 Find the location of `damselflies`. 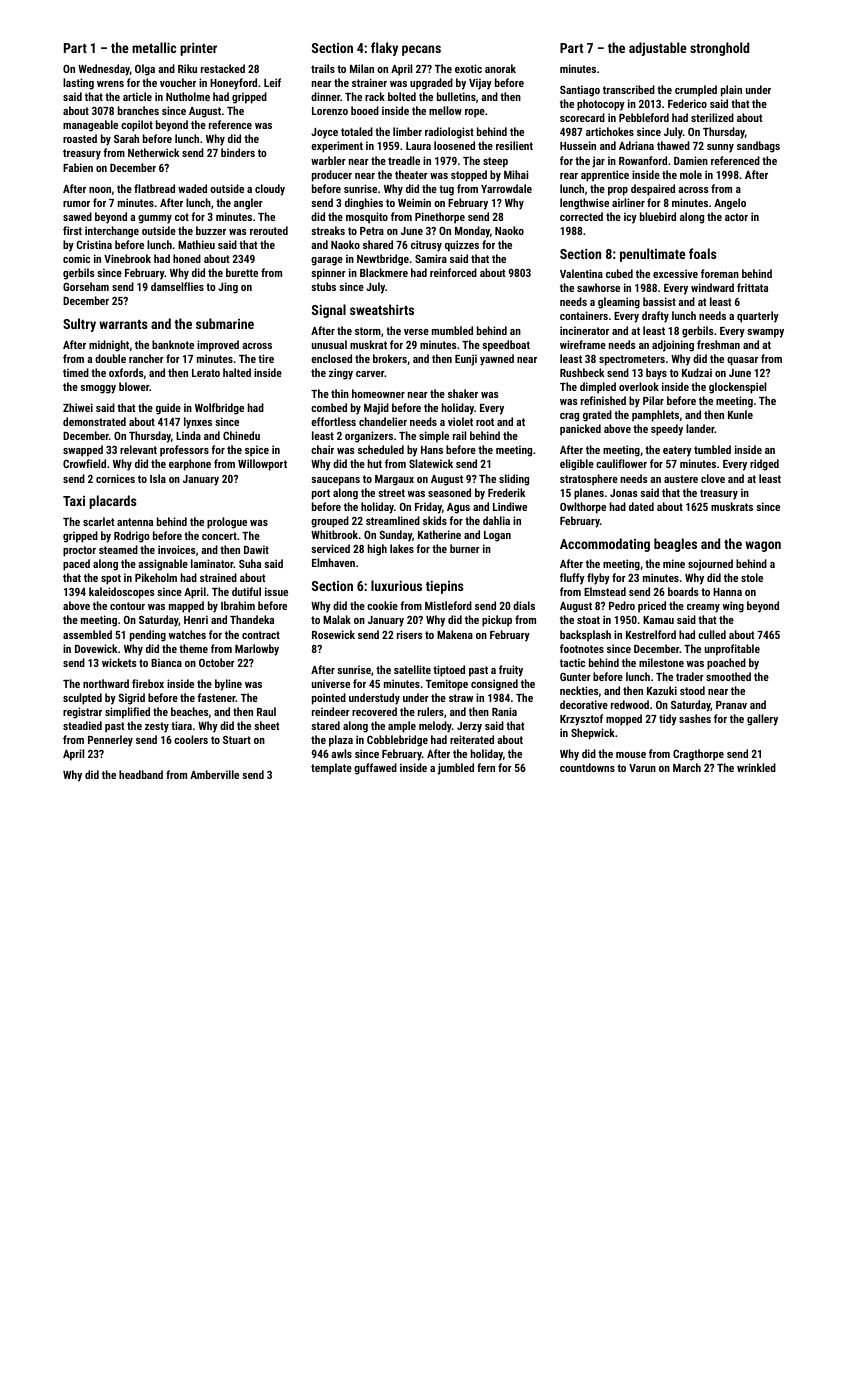

damselflies is located at coordinates (177, 286).
